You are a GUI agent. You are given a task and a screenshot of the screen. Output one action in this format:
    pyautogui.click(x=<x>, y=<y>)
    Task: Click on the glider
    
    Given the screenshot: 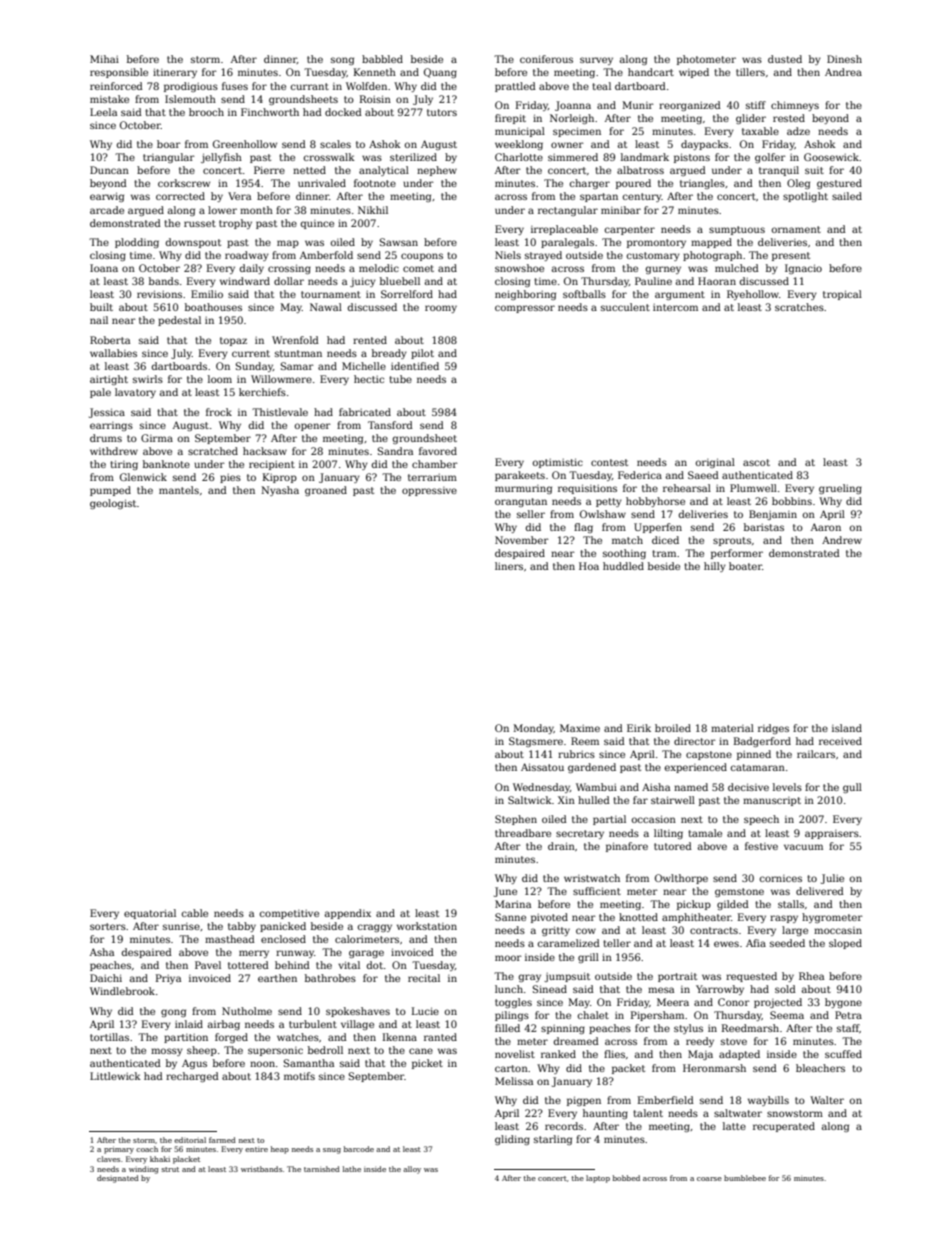 What is the action you would take?
    pyautogui.click(x=751, y=119)
